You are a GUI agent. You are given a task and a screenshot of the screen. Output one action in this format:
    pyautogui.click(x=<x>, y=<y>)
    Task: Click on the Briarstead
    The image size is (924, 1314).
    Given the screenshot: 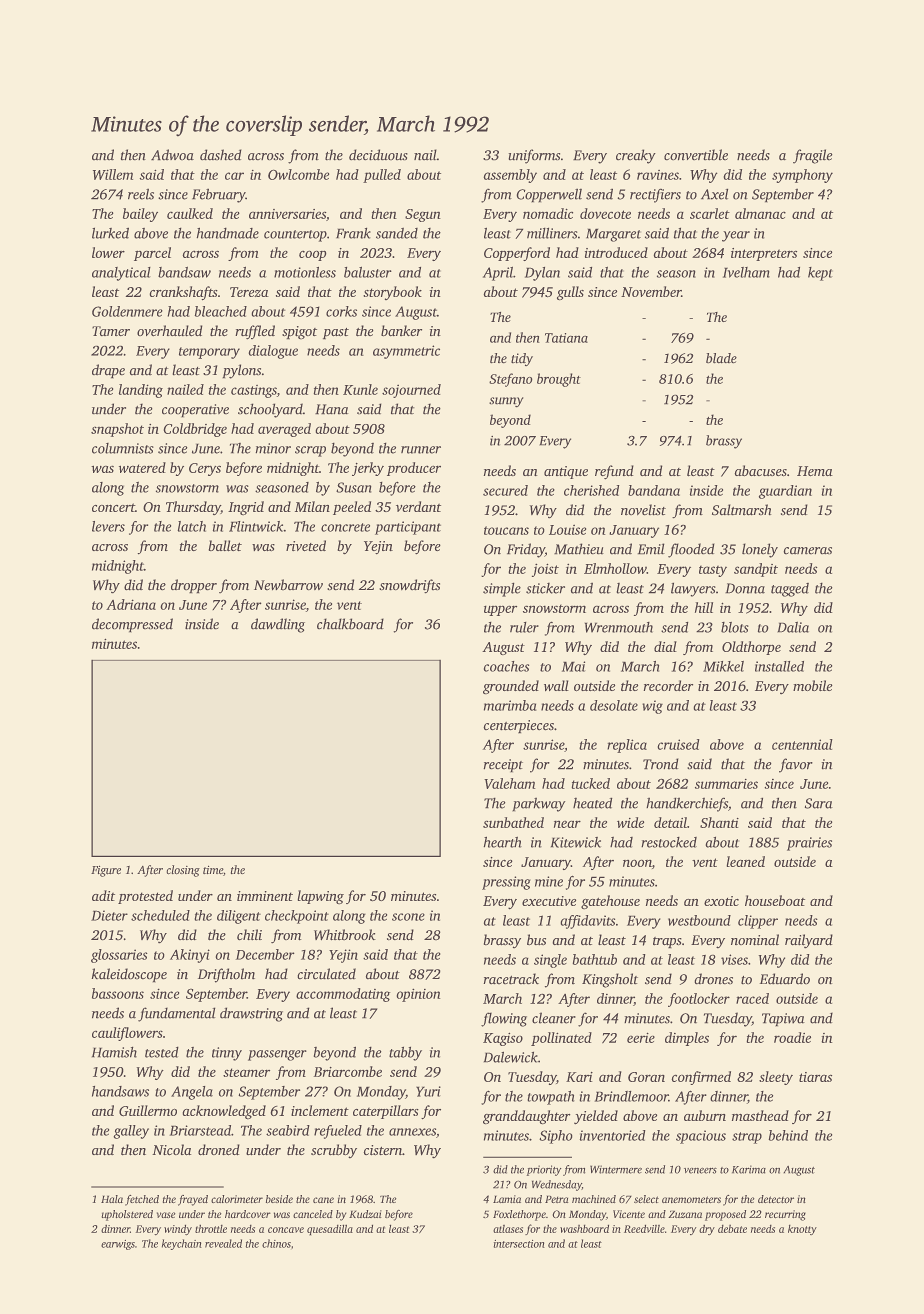 What is the action you would take?
    pyautogui.click(x=200, y=1130)
